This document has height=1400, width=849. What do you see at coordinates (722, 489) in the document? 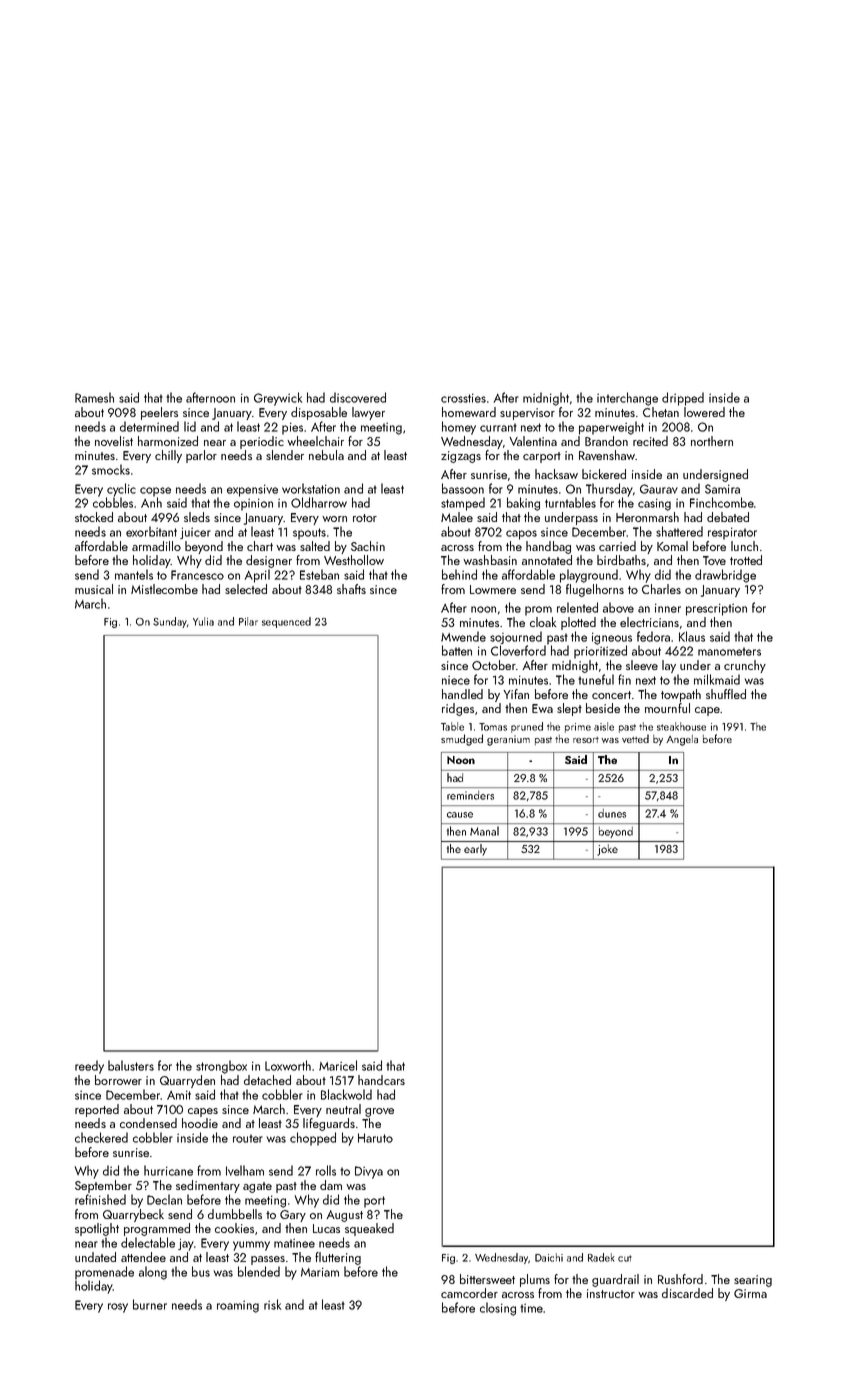
I see `Samira` at bounding box center [722, 489].
